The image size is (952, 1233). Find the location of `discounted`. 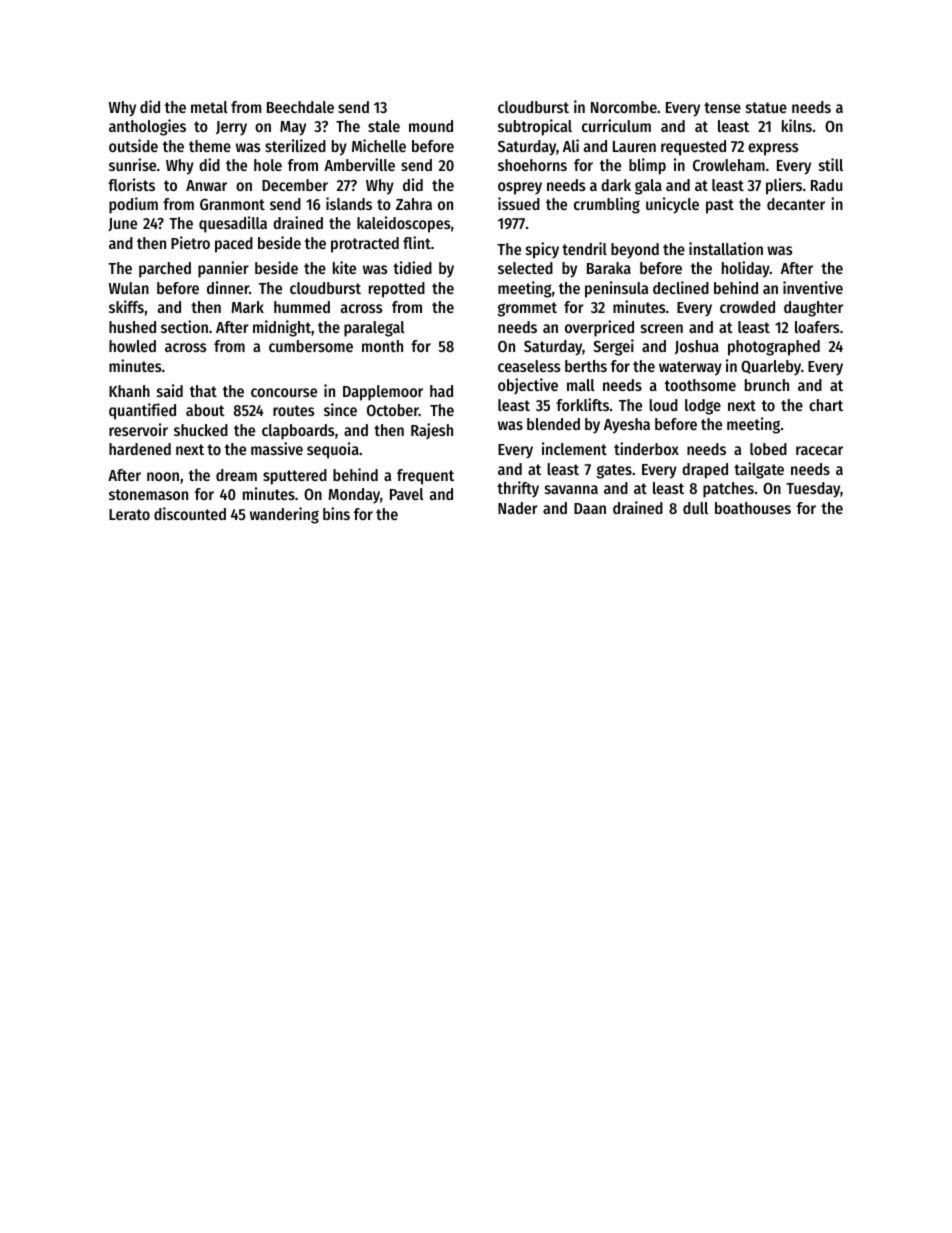

discounted is located at coordinates (190, 513).
